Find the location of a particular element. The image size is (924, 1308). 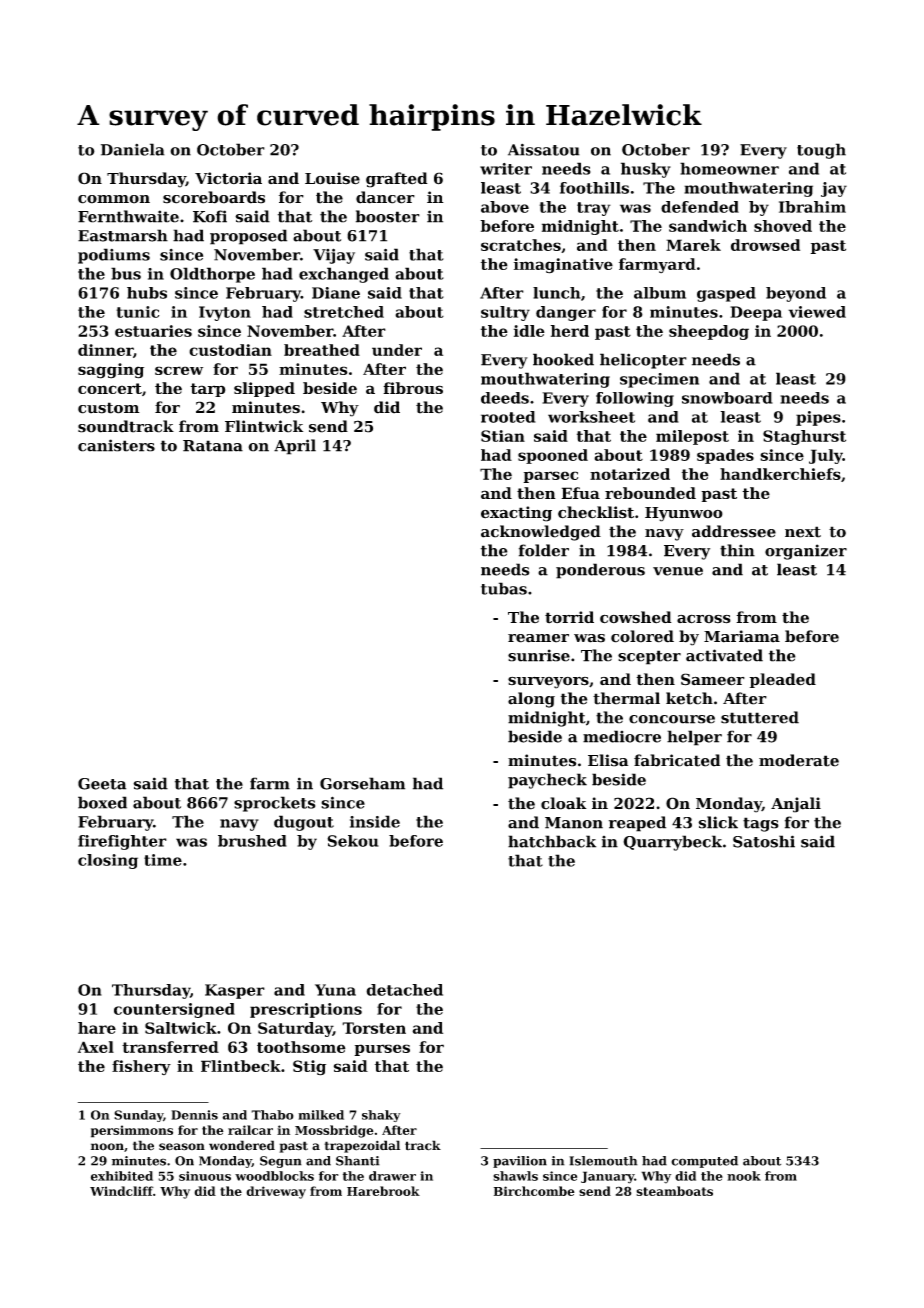

paycheck is located at coordinates (547, 781).
